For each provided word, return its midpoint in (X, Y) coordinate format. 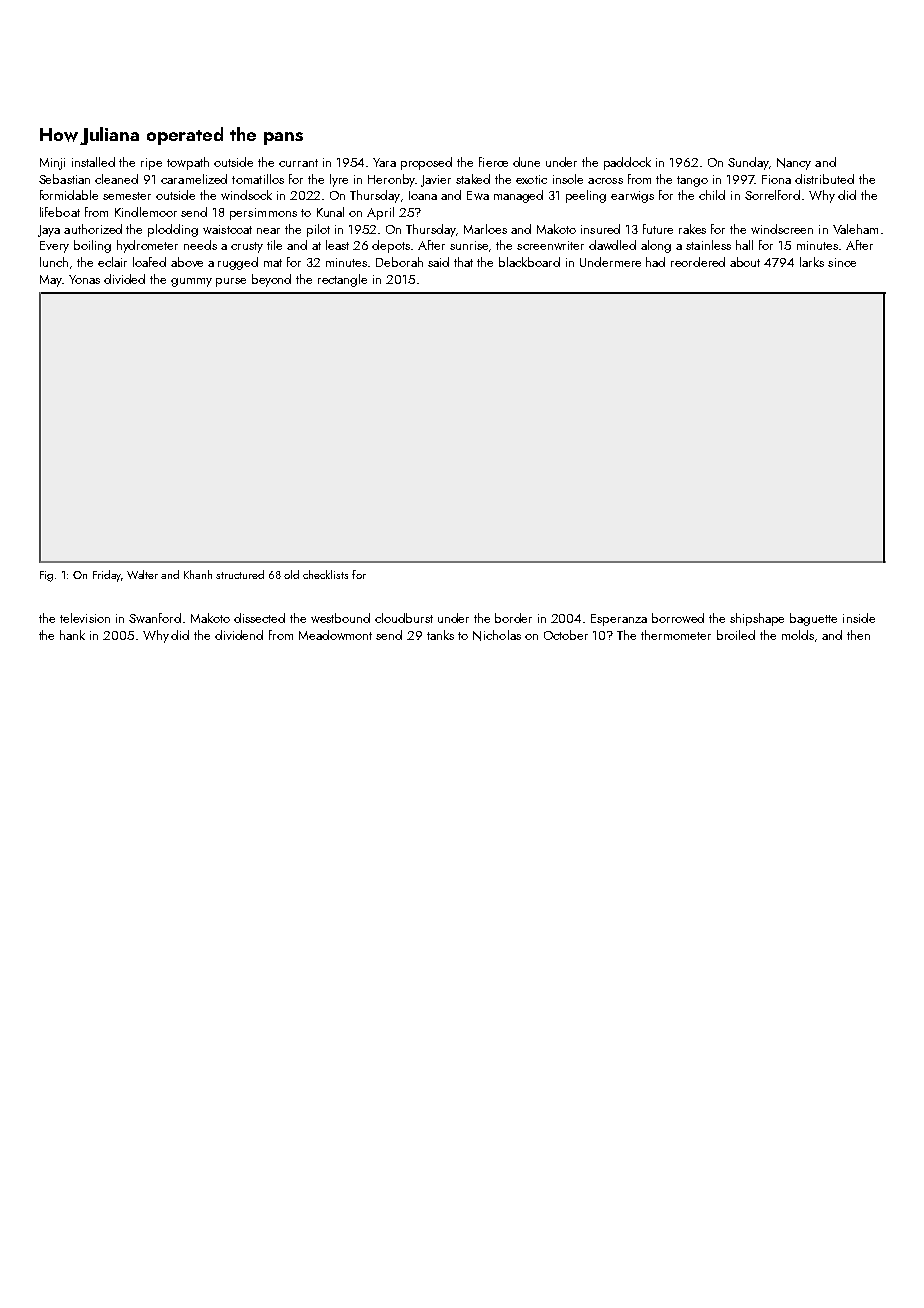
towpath (188, 163)
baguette (813, 619)
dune (526, 162)
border (513, 618)
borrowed (678, 618)
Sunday (748, 163)
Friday (107, 576)
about (745, 262)
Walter (142, 574)
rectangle (342, 280)
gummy (191, 282)
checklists (325, 574)
